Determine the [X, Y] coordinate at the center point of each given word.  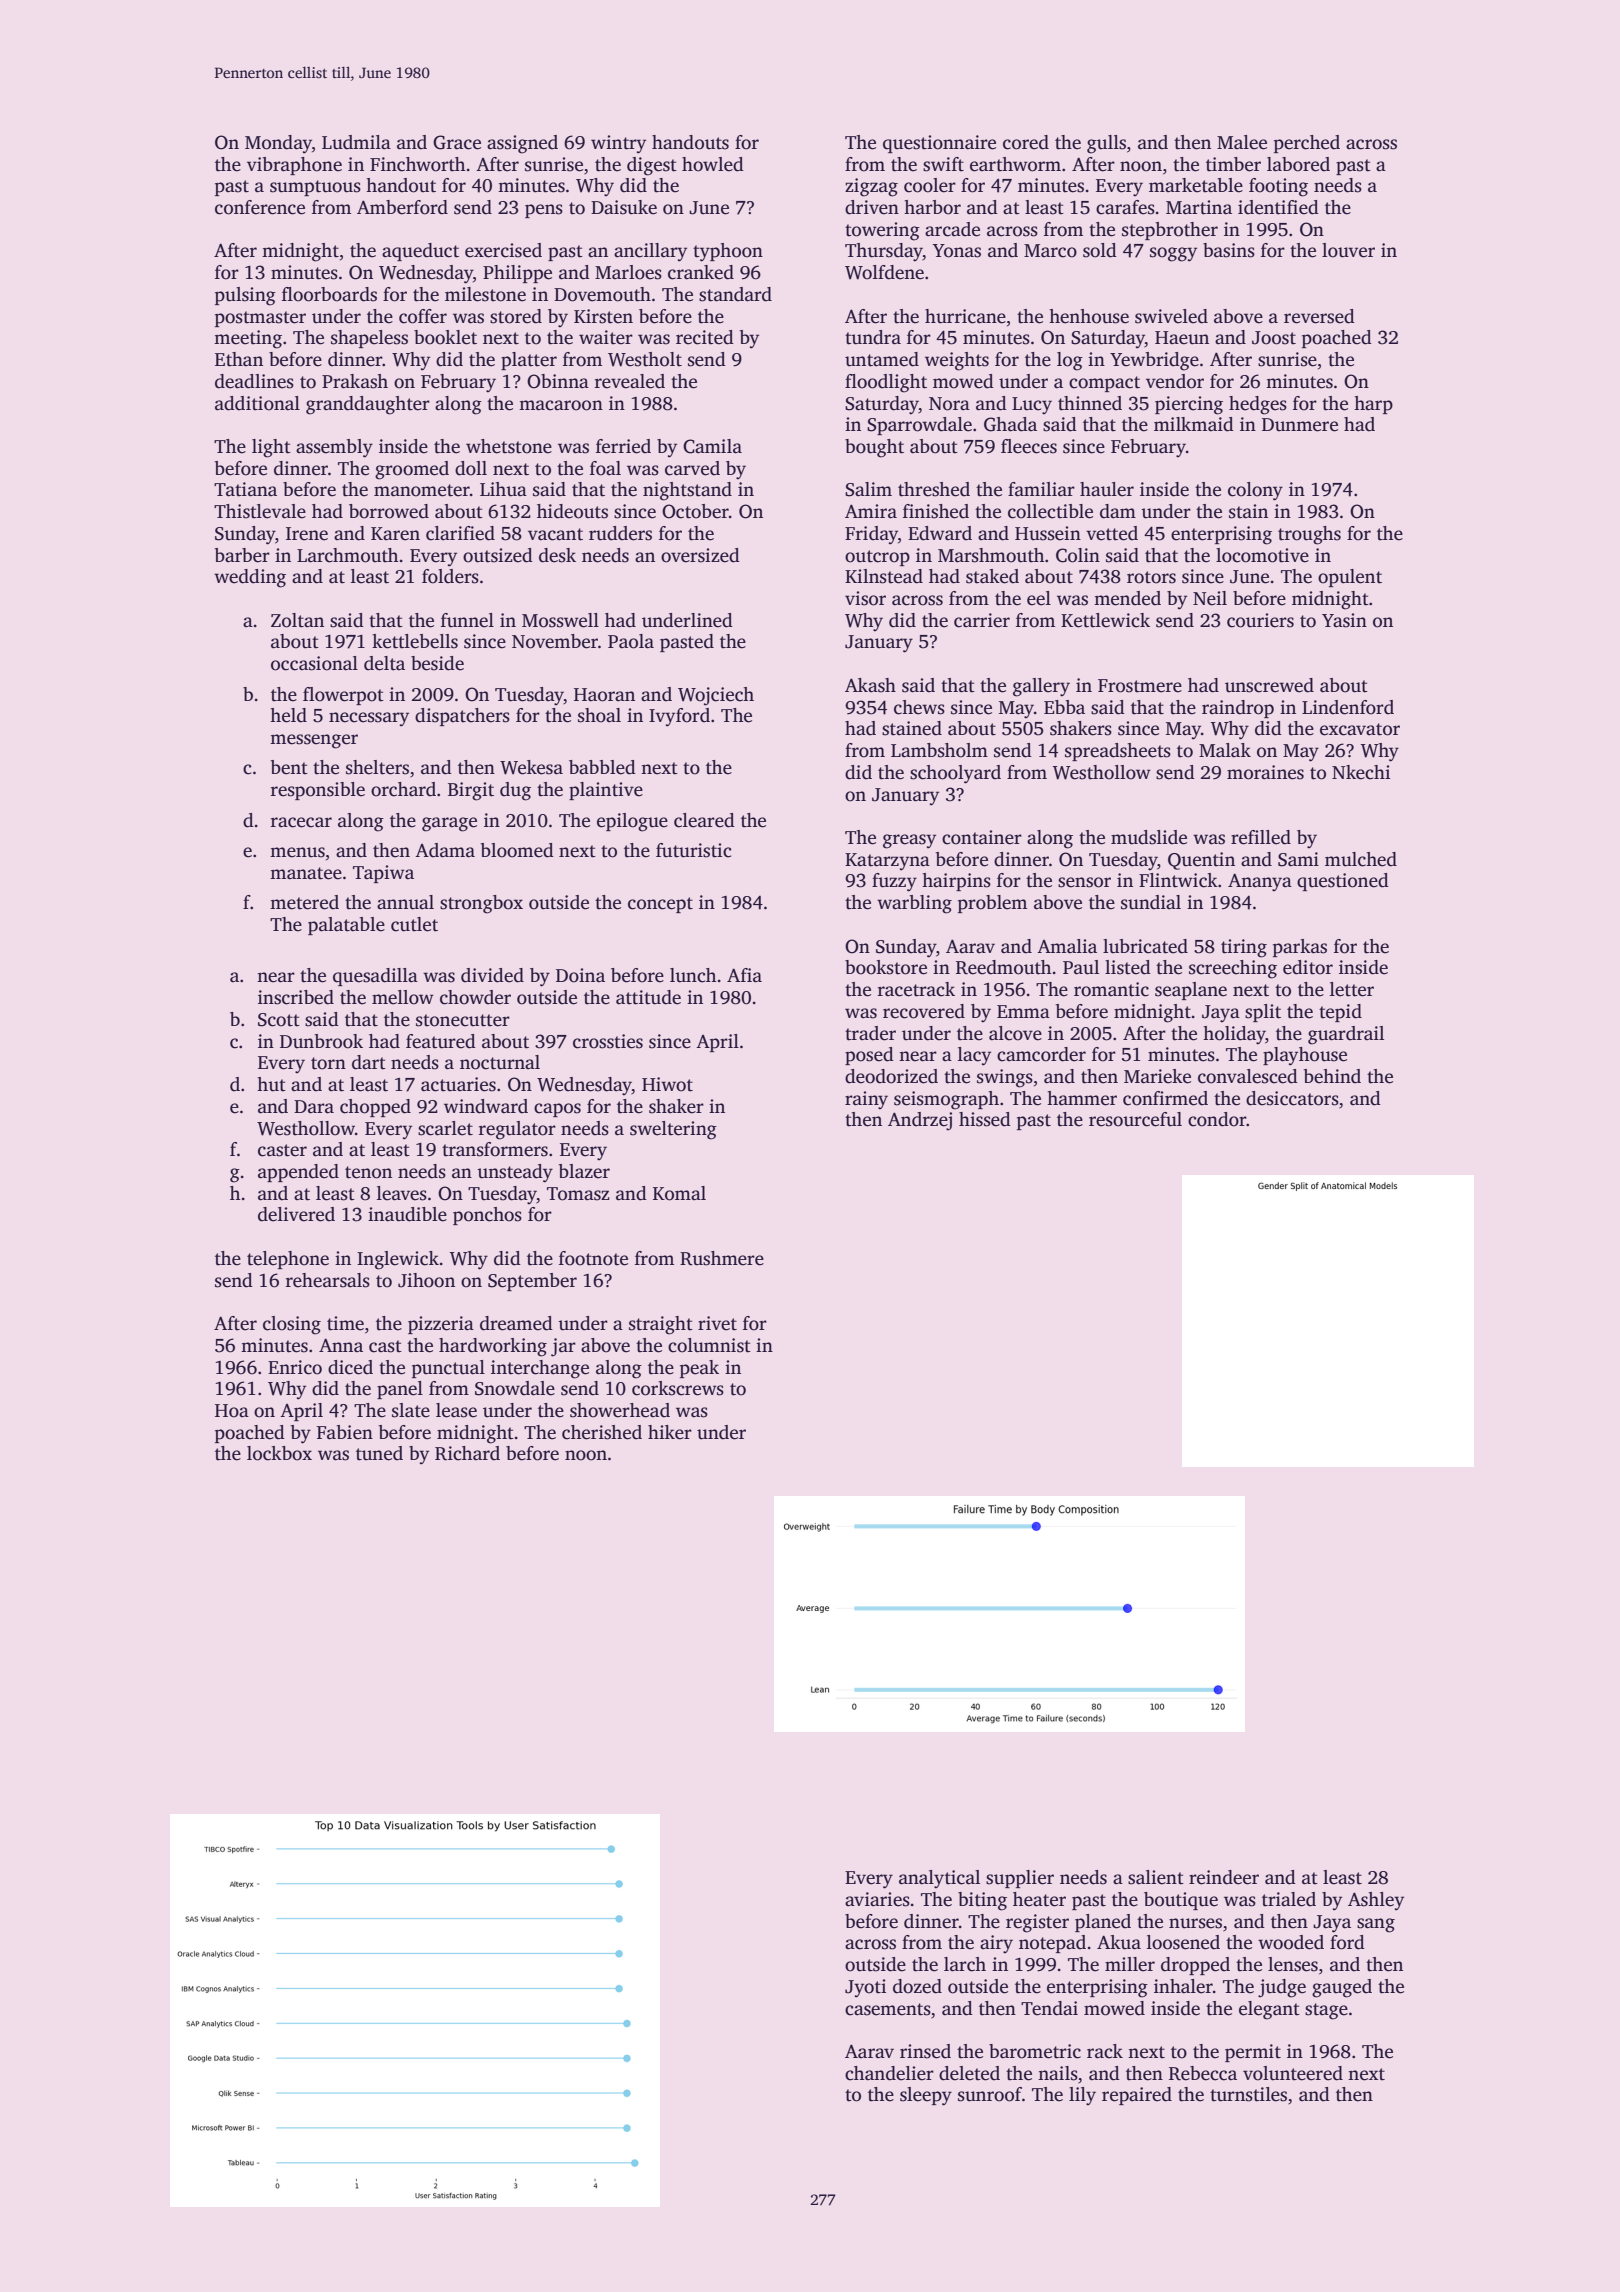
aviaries [877, 1899]
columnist [709, 1345]
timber [1233, 164]
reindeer [1224, 1877]
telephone [288, 1260]
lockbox [279, 1453]
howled [713, 164]
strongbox [481, 904]
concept [660, 905]
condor [1217, 1119]
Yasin [1344, 620]
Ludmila [356, 142]
